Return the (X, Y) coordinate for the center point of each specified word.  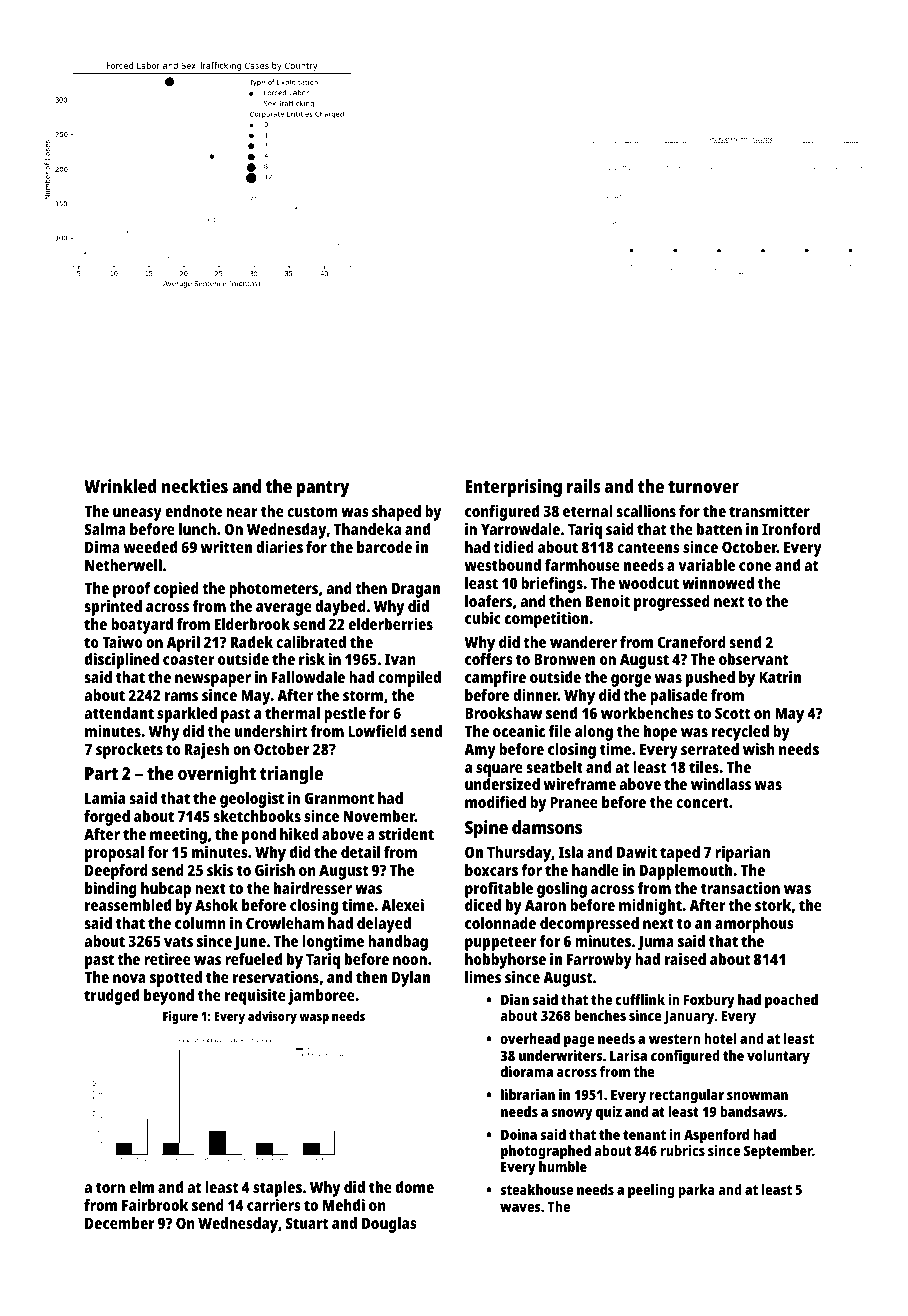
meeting (178, 836)
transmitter (769, 511)
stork (773, 905)
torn (110, 1187)
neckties (195, 486)
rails (583, 486)
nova (129, 978)
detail (360, 852)
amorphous (754, 925)
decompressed (589, 925)
